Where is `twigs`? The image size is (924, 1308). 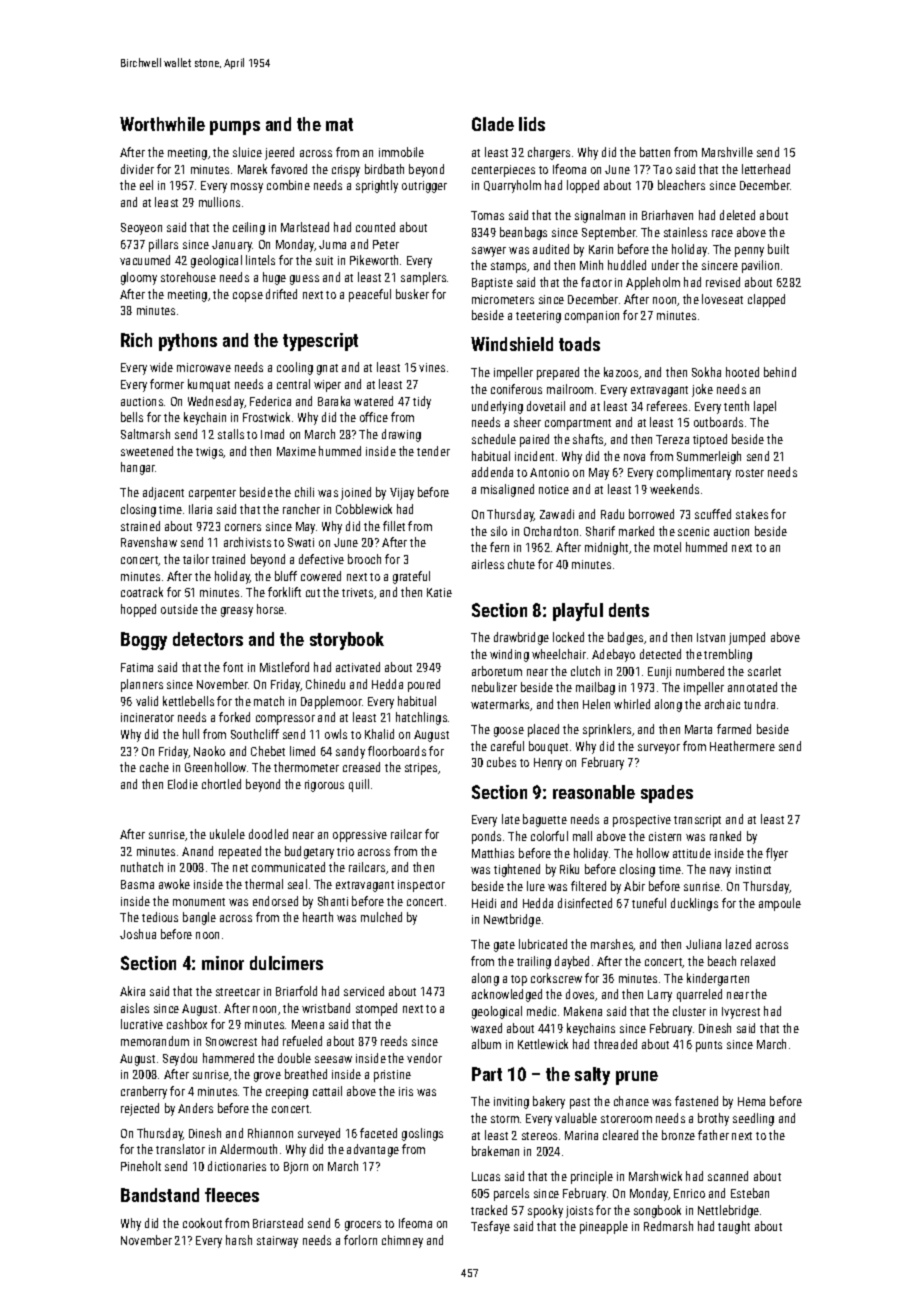
twigs is located at coordinates (210, 453).
